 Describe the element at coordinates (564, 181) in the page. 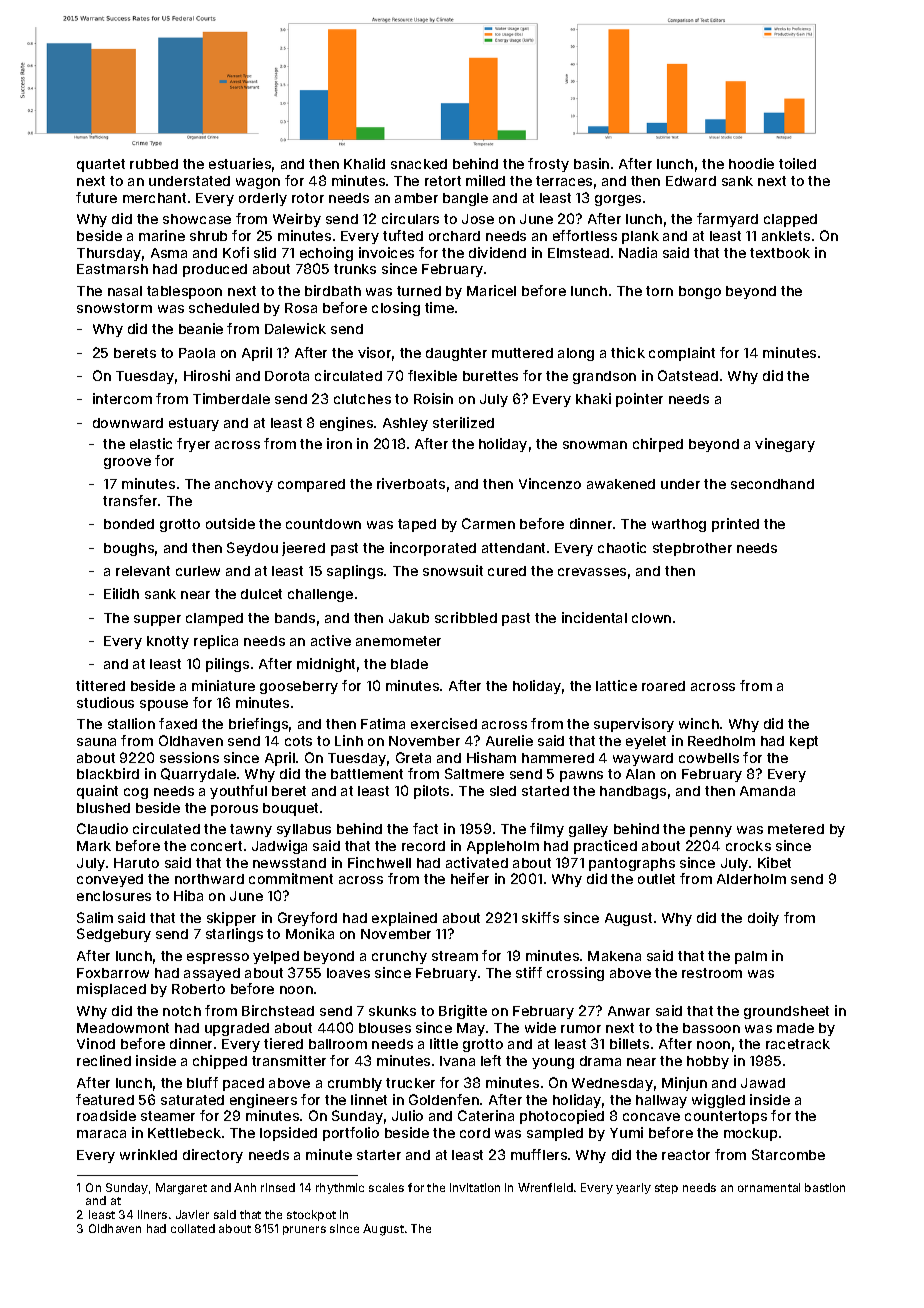

I see `terraces` at that location.
